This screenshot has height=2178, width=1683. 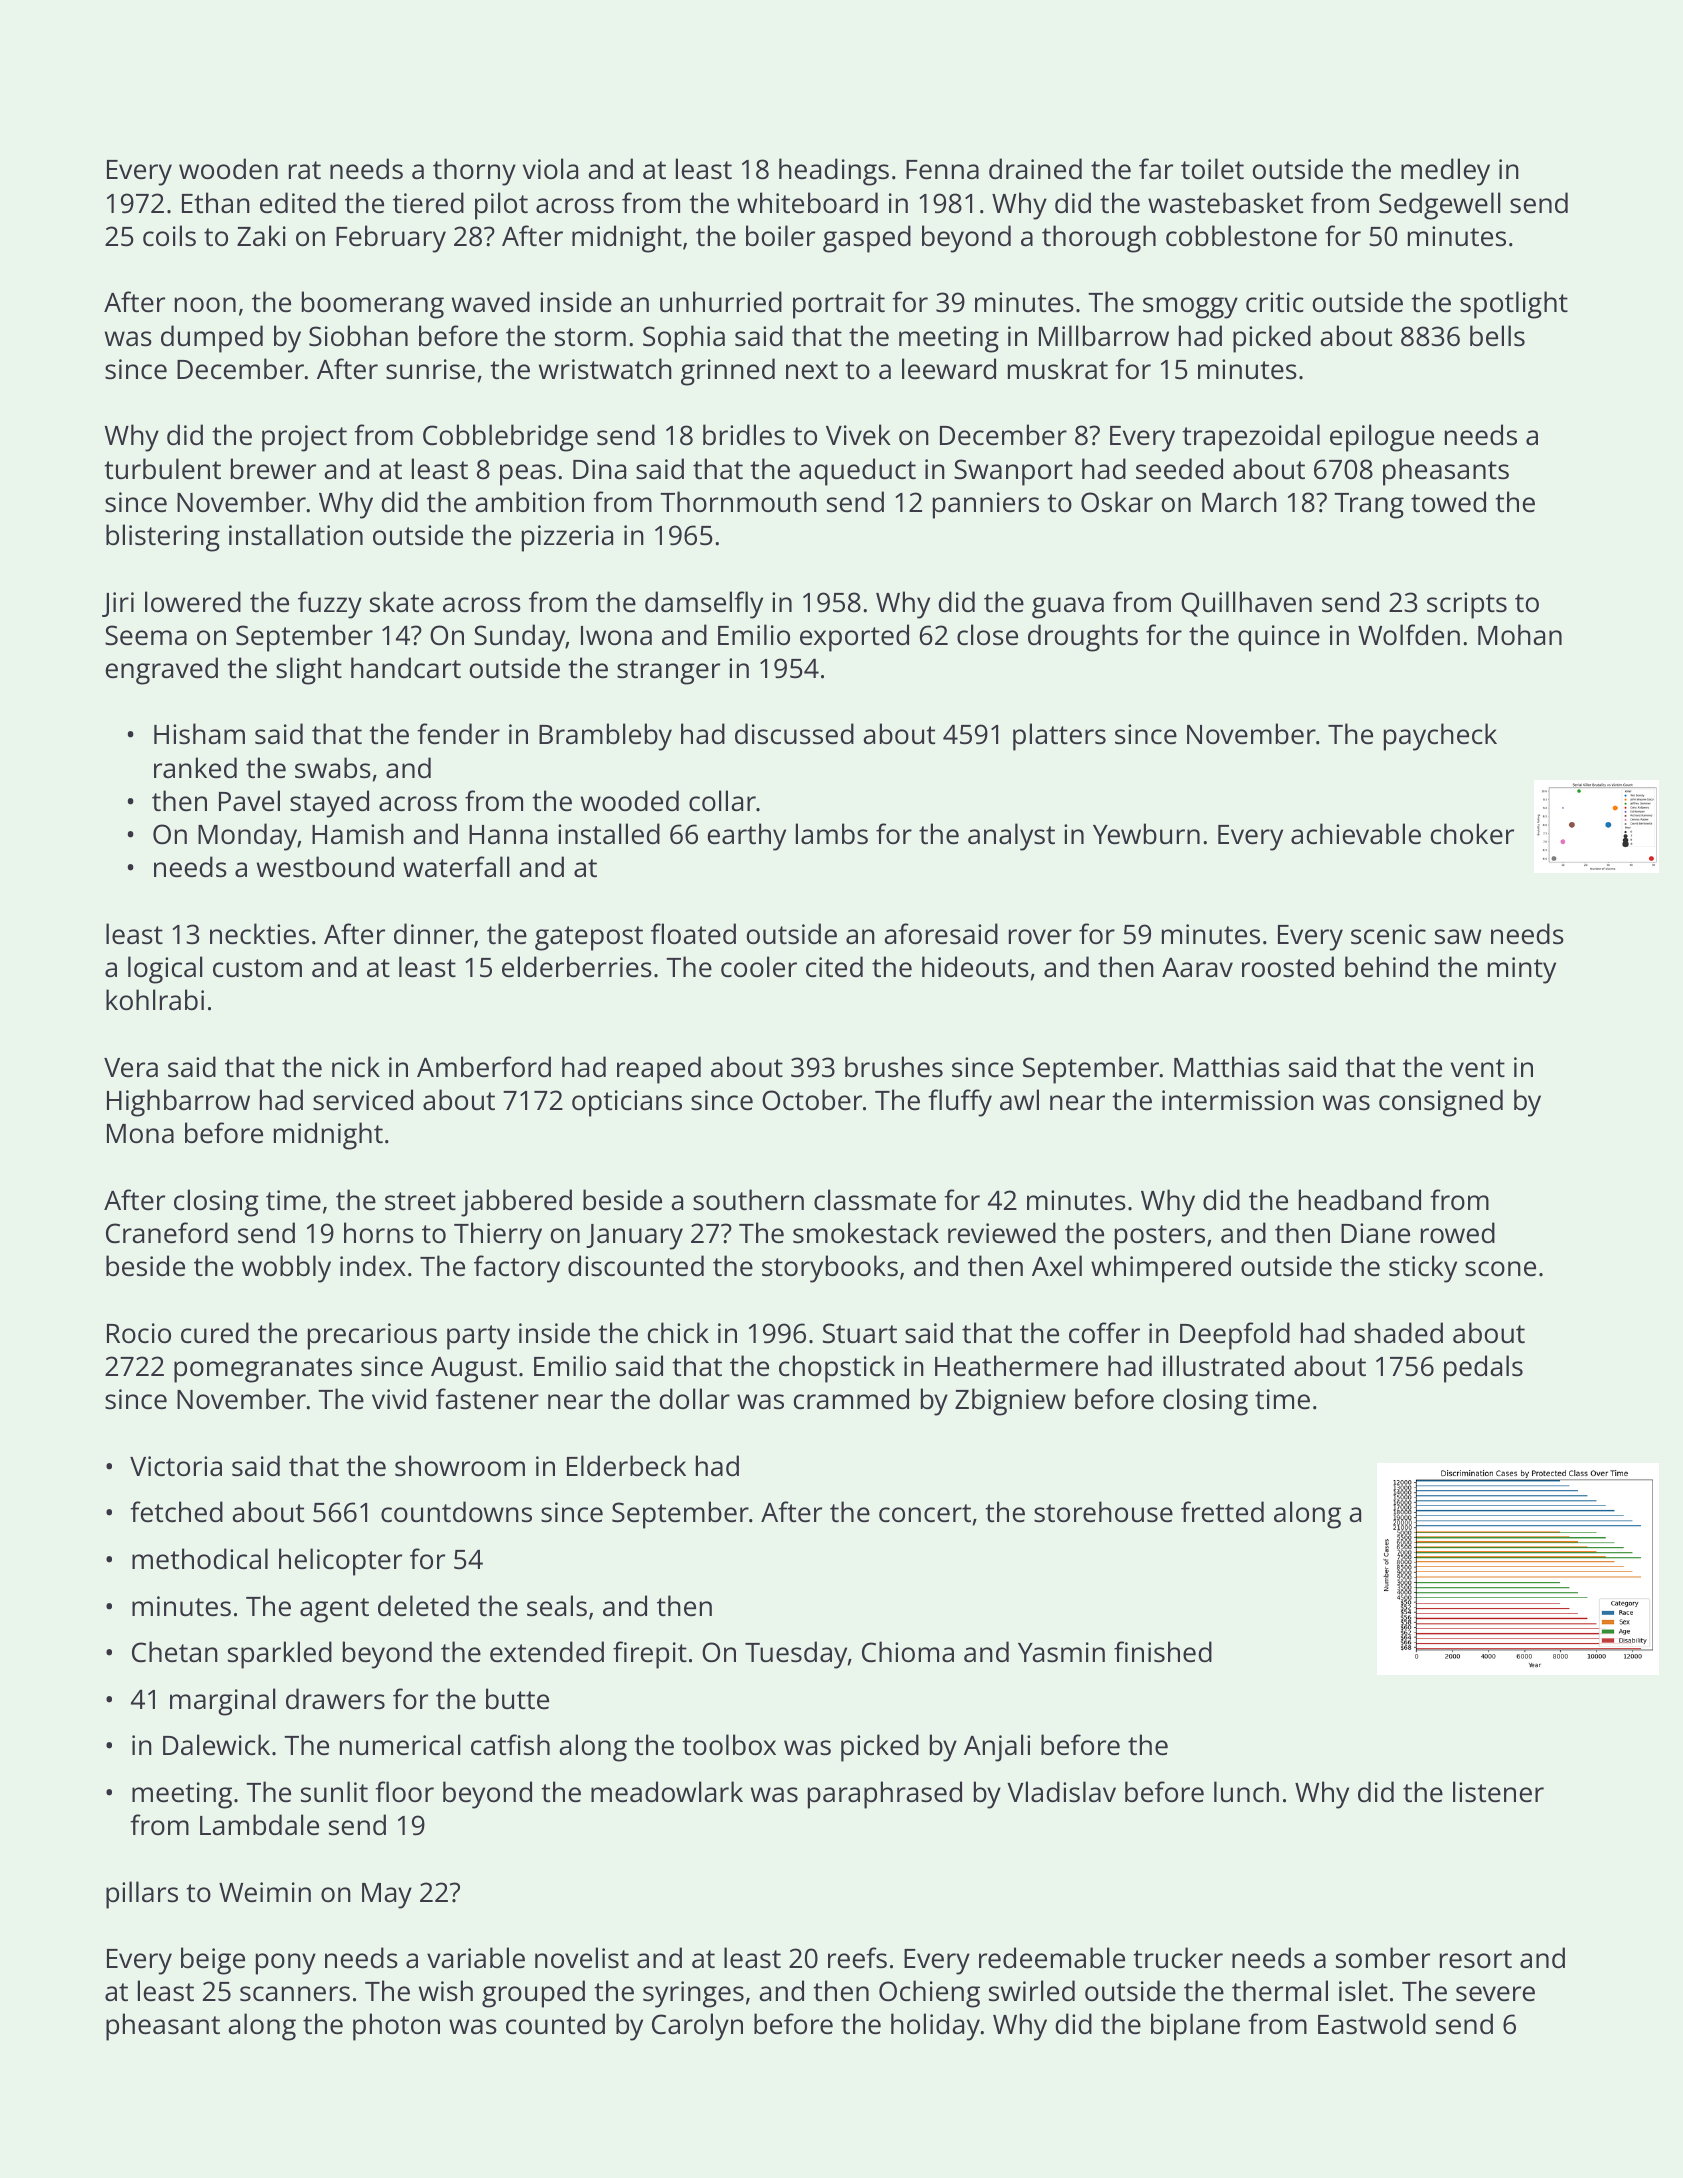 I want to click on nick, so click(x=356, y=1067).
